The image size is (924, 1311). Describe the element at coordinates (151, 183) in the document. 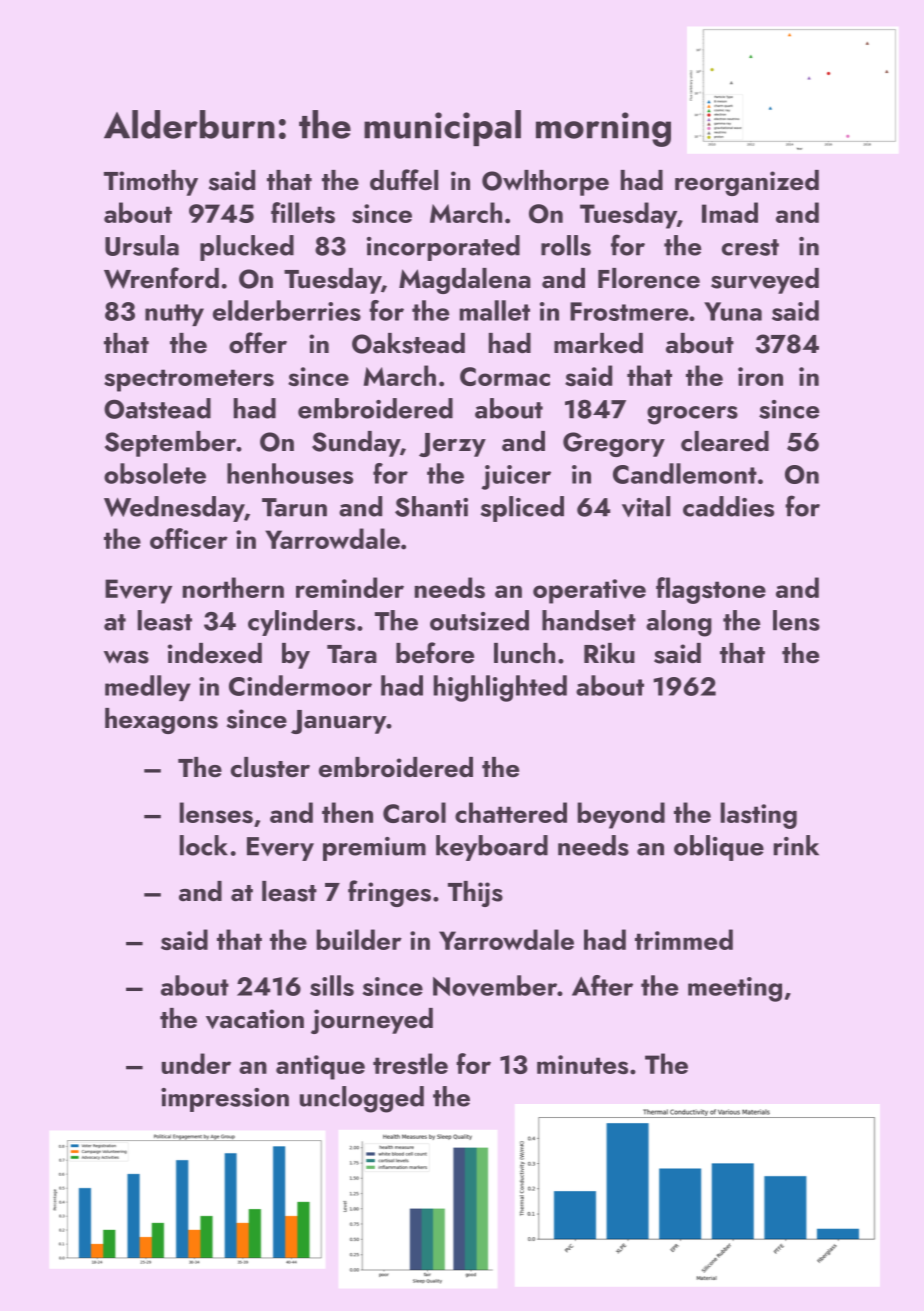

I see `Timothy` at that location.
